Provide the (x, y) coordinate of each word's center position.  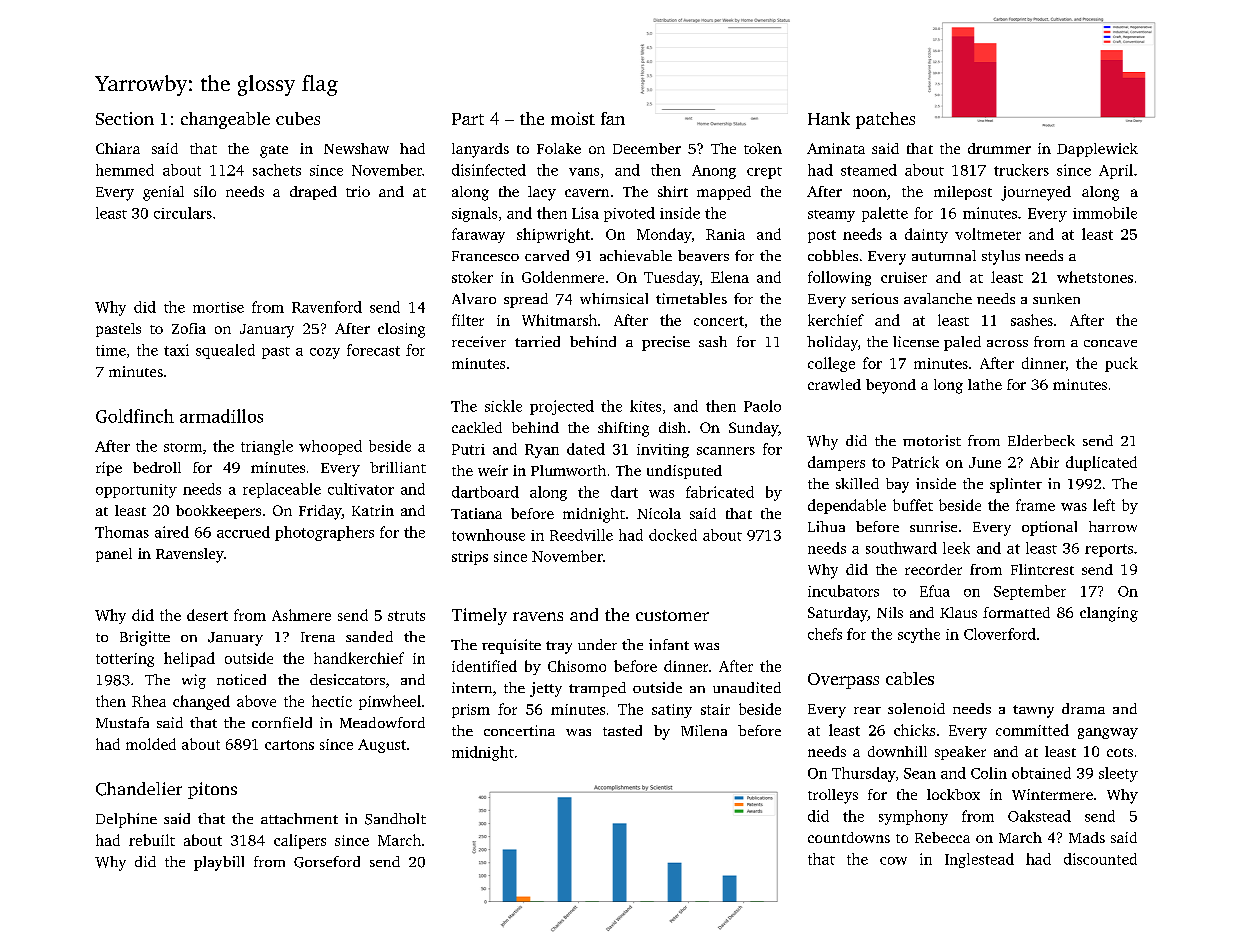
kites (645, 406)
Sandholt (395, 819)
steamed (869, 170)
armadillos (221, 416)
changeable (225, 120)
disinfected (489, 170)
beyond (891, 386)
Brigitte (145, 638)
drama (1083, 708)
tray (559, 647)
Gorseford (327, 862)
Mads (1087, 837)
